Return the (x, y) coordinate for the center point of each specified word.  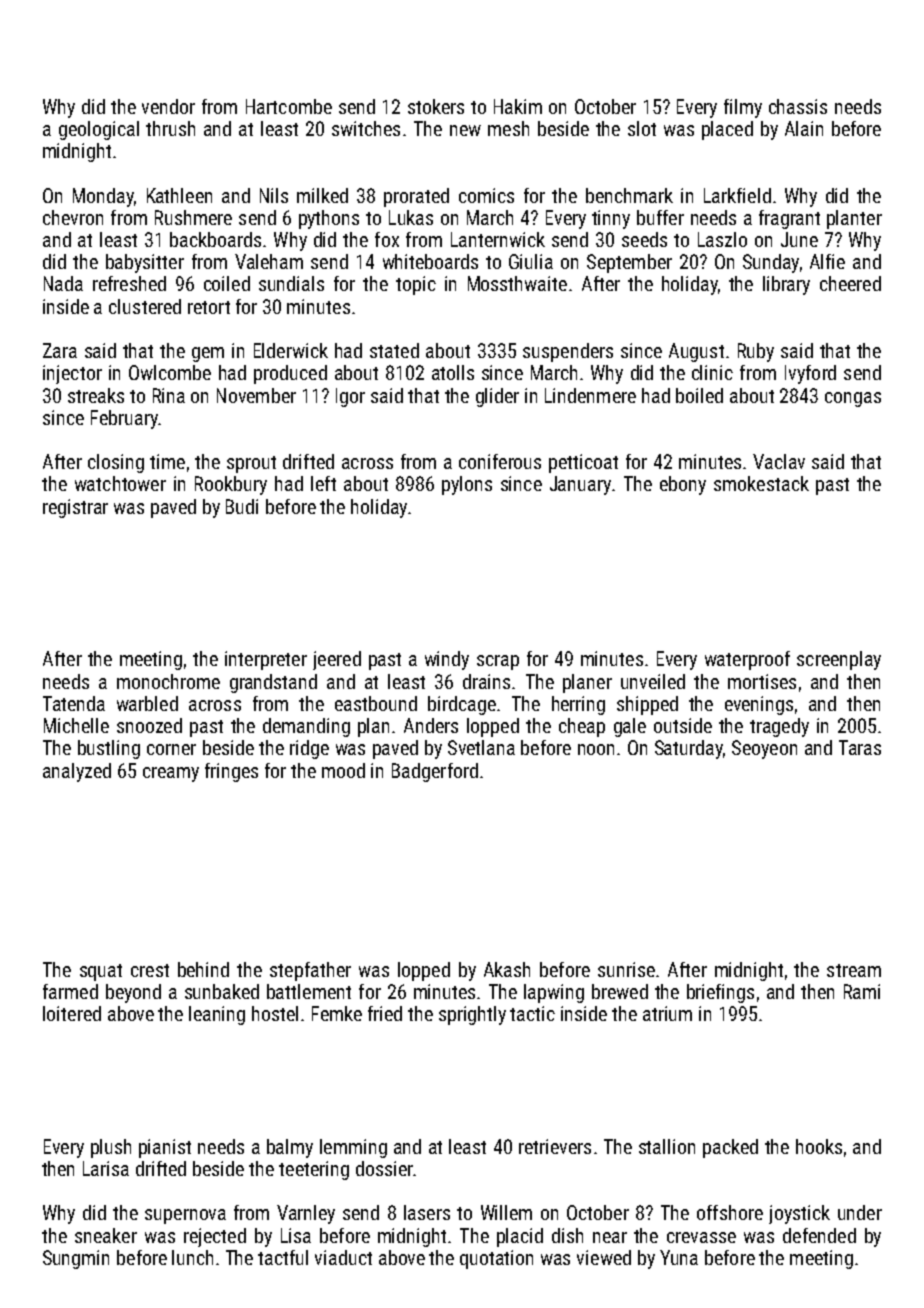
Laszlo (722, 239)
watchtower (120, 483)
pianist (165, 1148)
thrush (170, 128)
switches (366, 128)
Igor (350, 397)
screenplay (839, 660)
